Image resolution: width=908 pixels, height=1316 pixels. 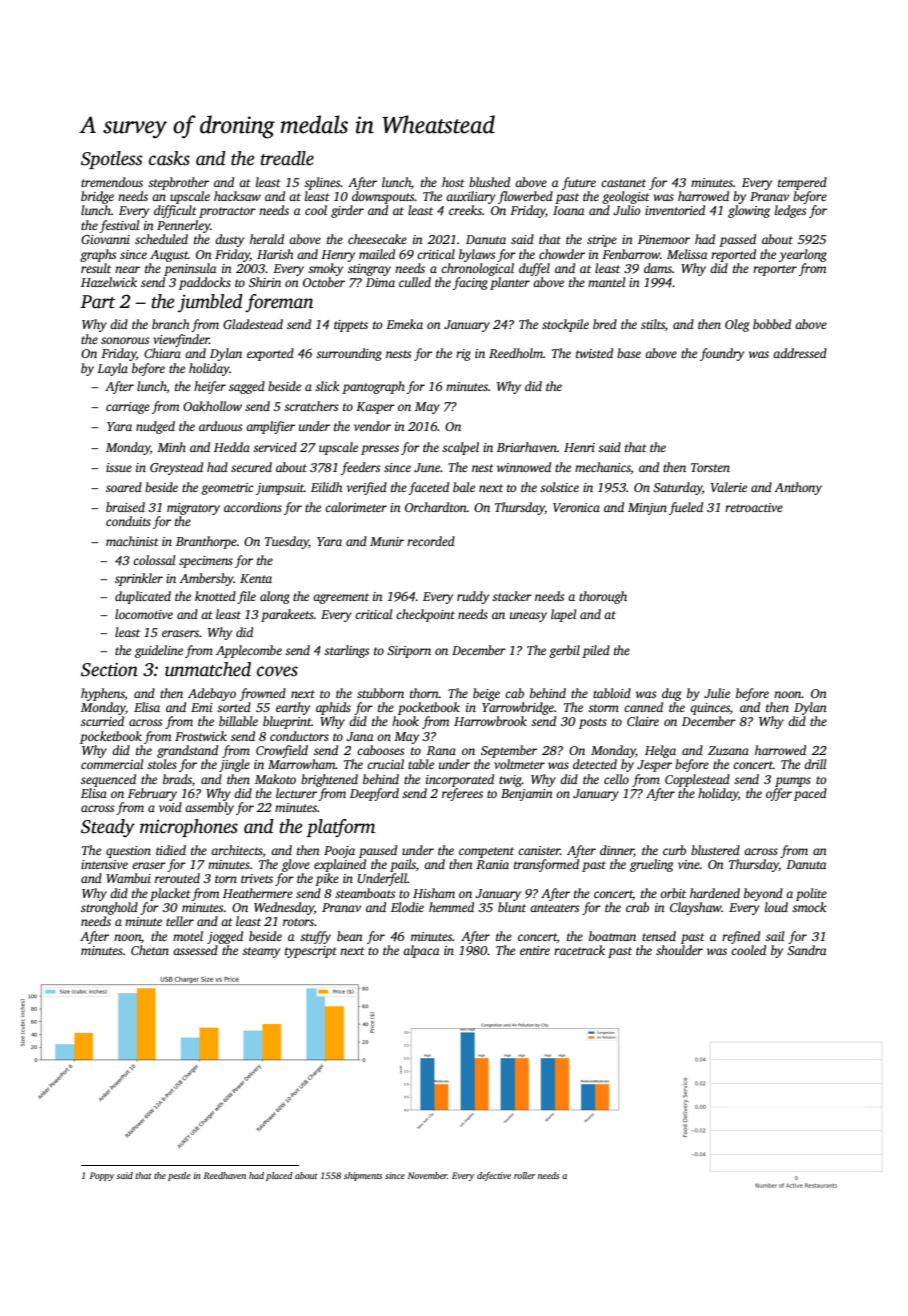 I want to click on Poppy, so click(x=102, y=1176).
